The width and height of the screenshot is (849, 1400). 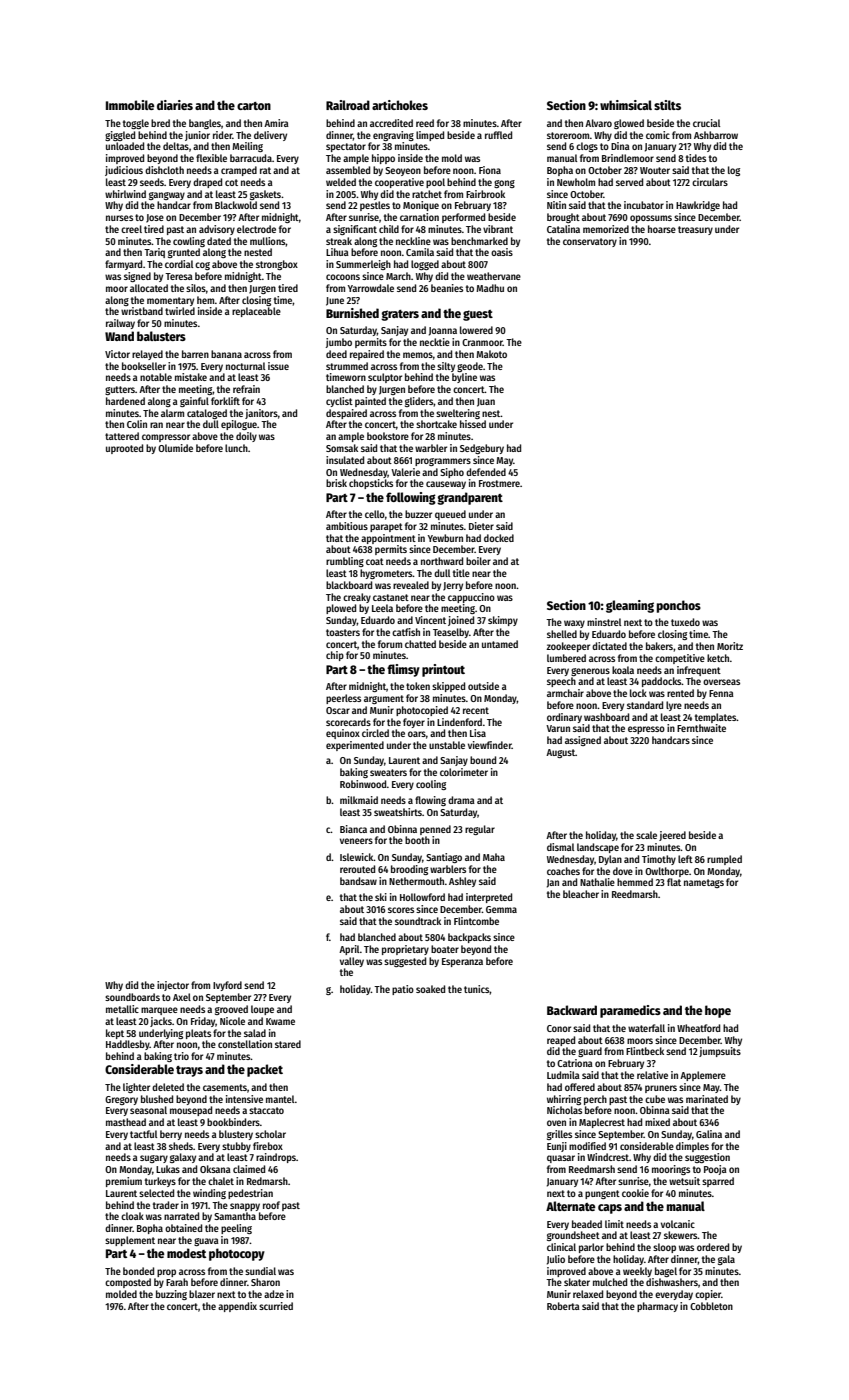 I want to click on significant, so click(x=355, y=230).
